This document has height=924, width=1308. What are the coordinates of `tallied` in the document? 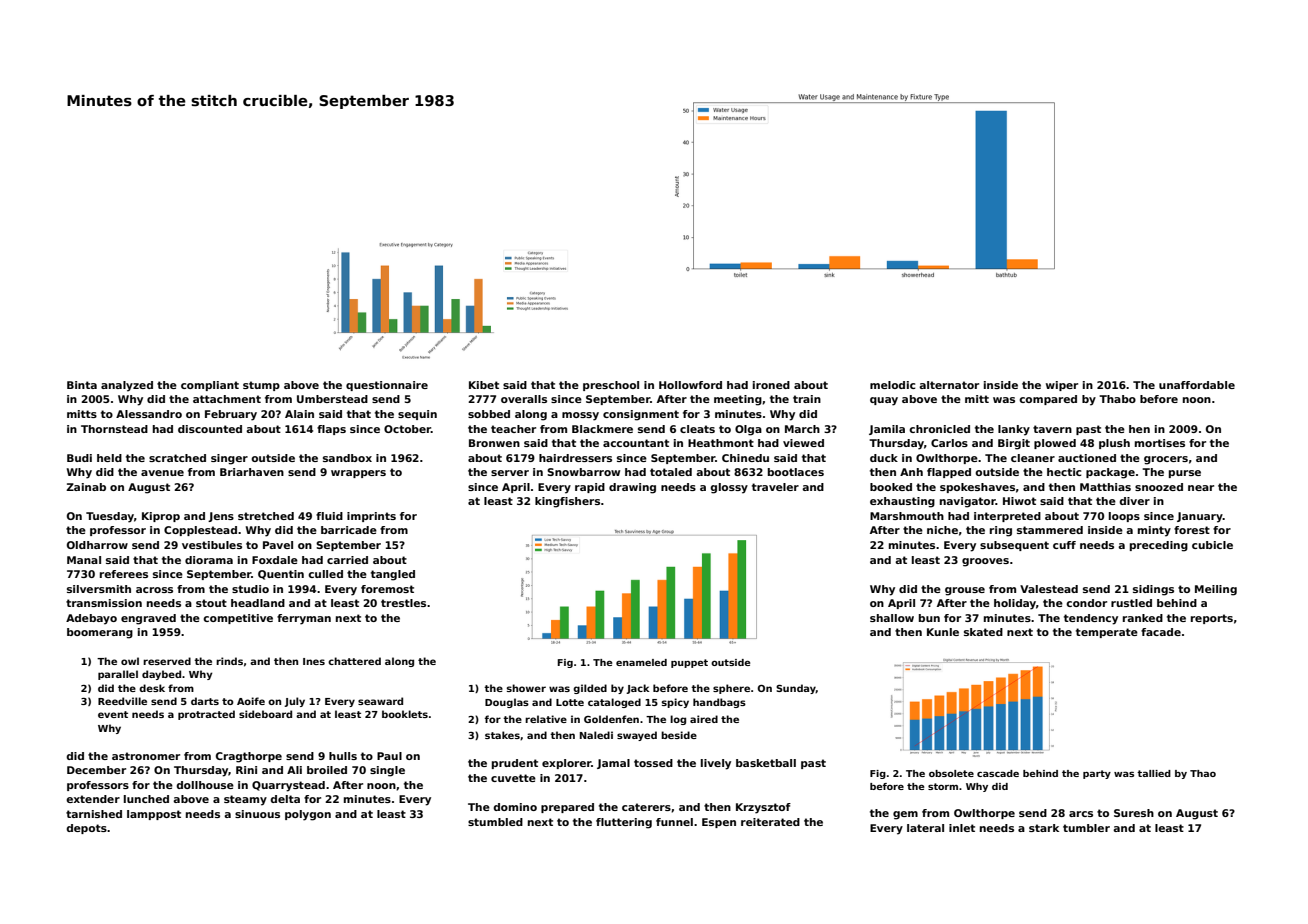 It's located at (1154, 773).
